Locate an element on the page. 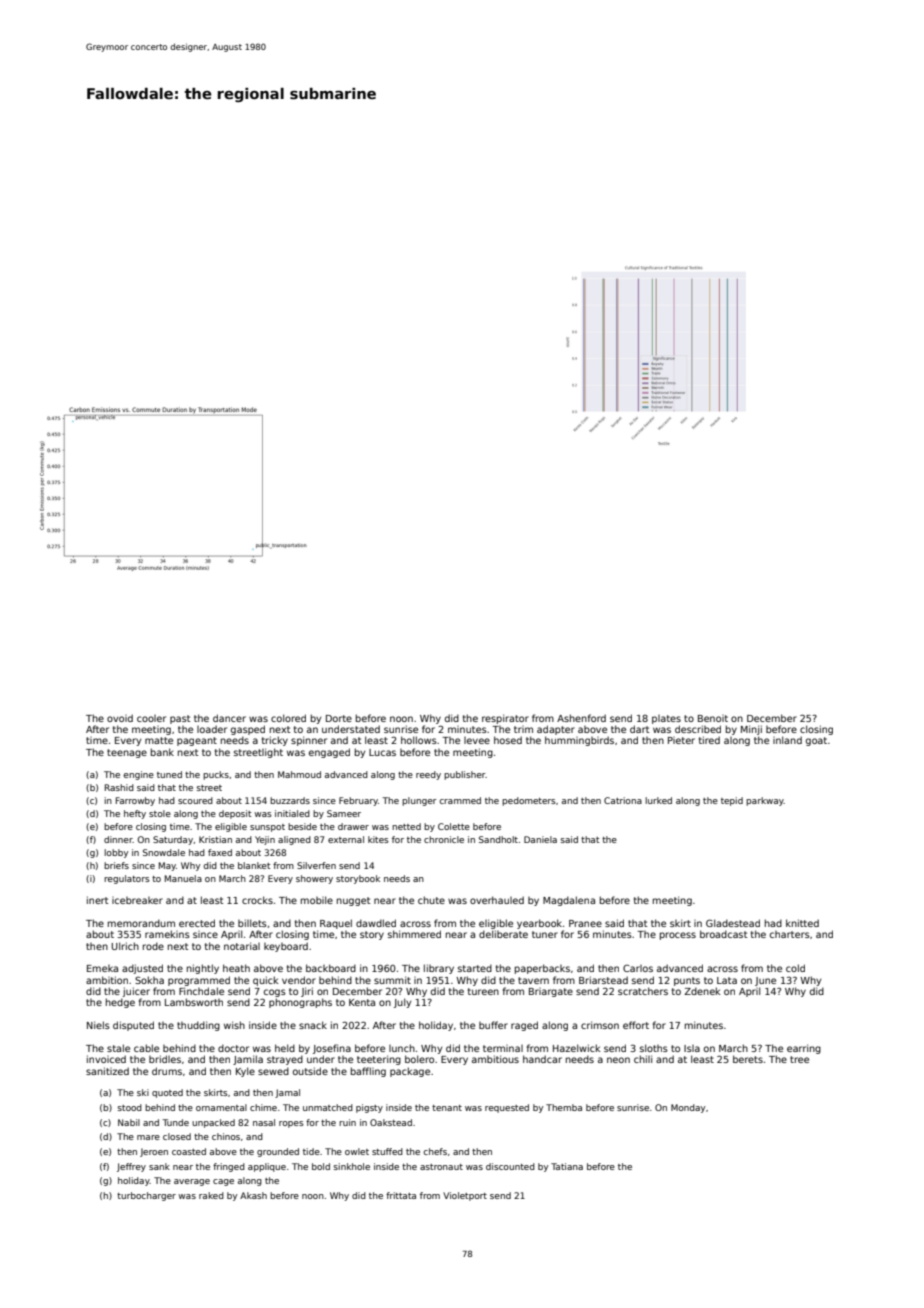 The height and width of the image is (1308, 924). rode is located at coordinates (153, 946).
